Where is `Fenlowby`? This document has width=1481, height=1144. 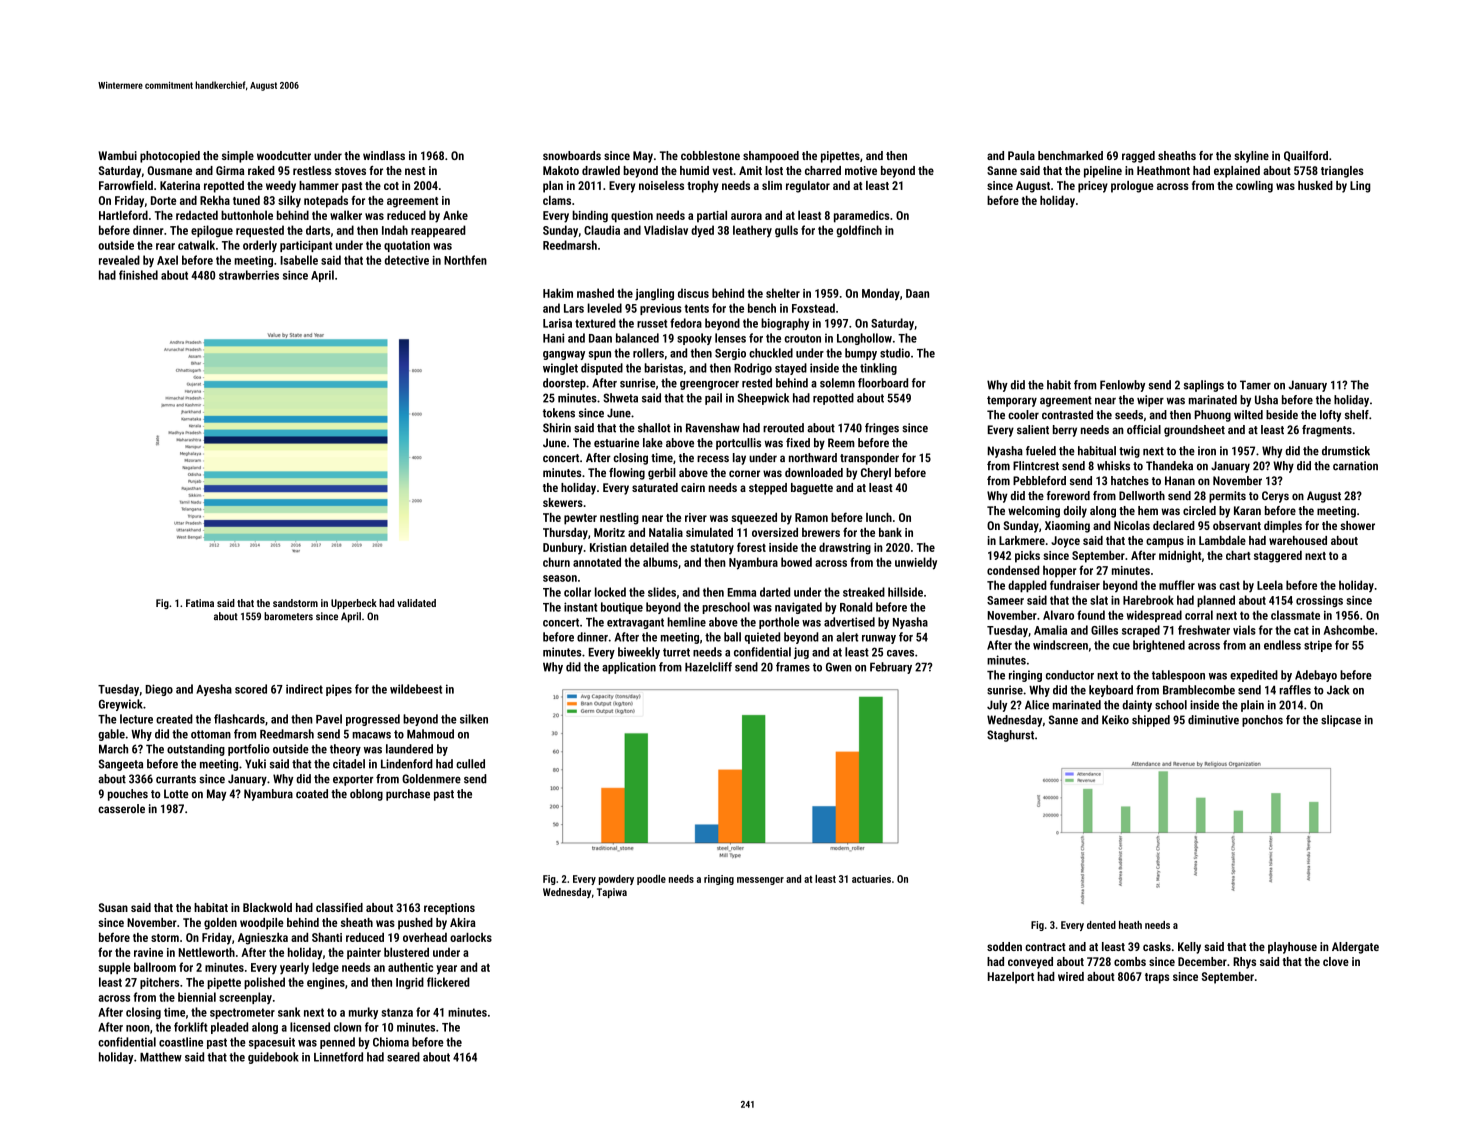
Fenlowby is located at coordinates (1122, 386).
